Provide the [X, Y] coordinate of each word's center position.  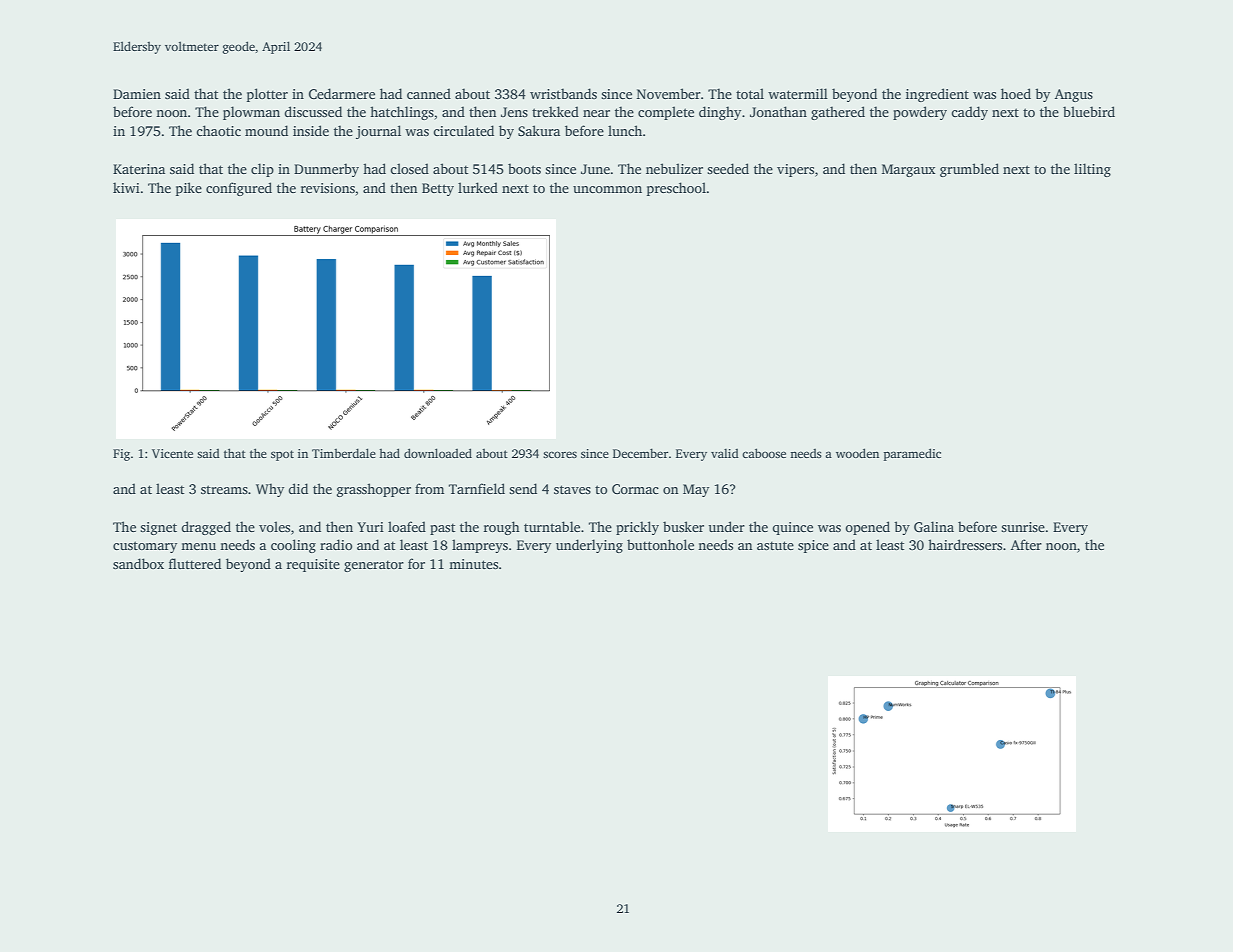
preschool [676, 189]
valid [725, 453]
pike [189, 189]
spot [282, 455]
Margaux [908, 170]
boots [524, 168]
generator [374, 566]
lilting [1092, 170]
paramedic [912, 454]
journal [378, 132]
